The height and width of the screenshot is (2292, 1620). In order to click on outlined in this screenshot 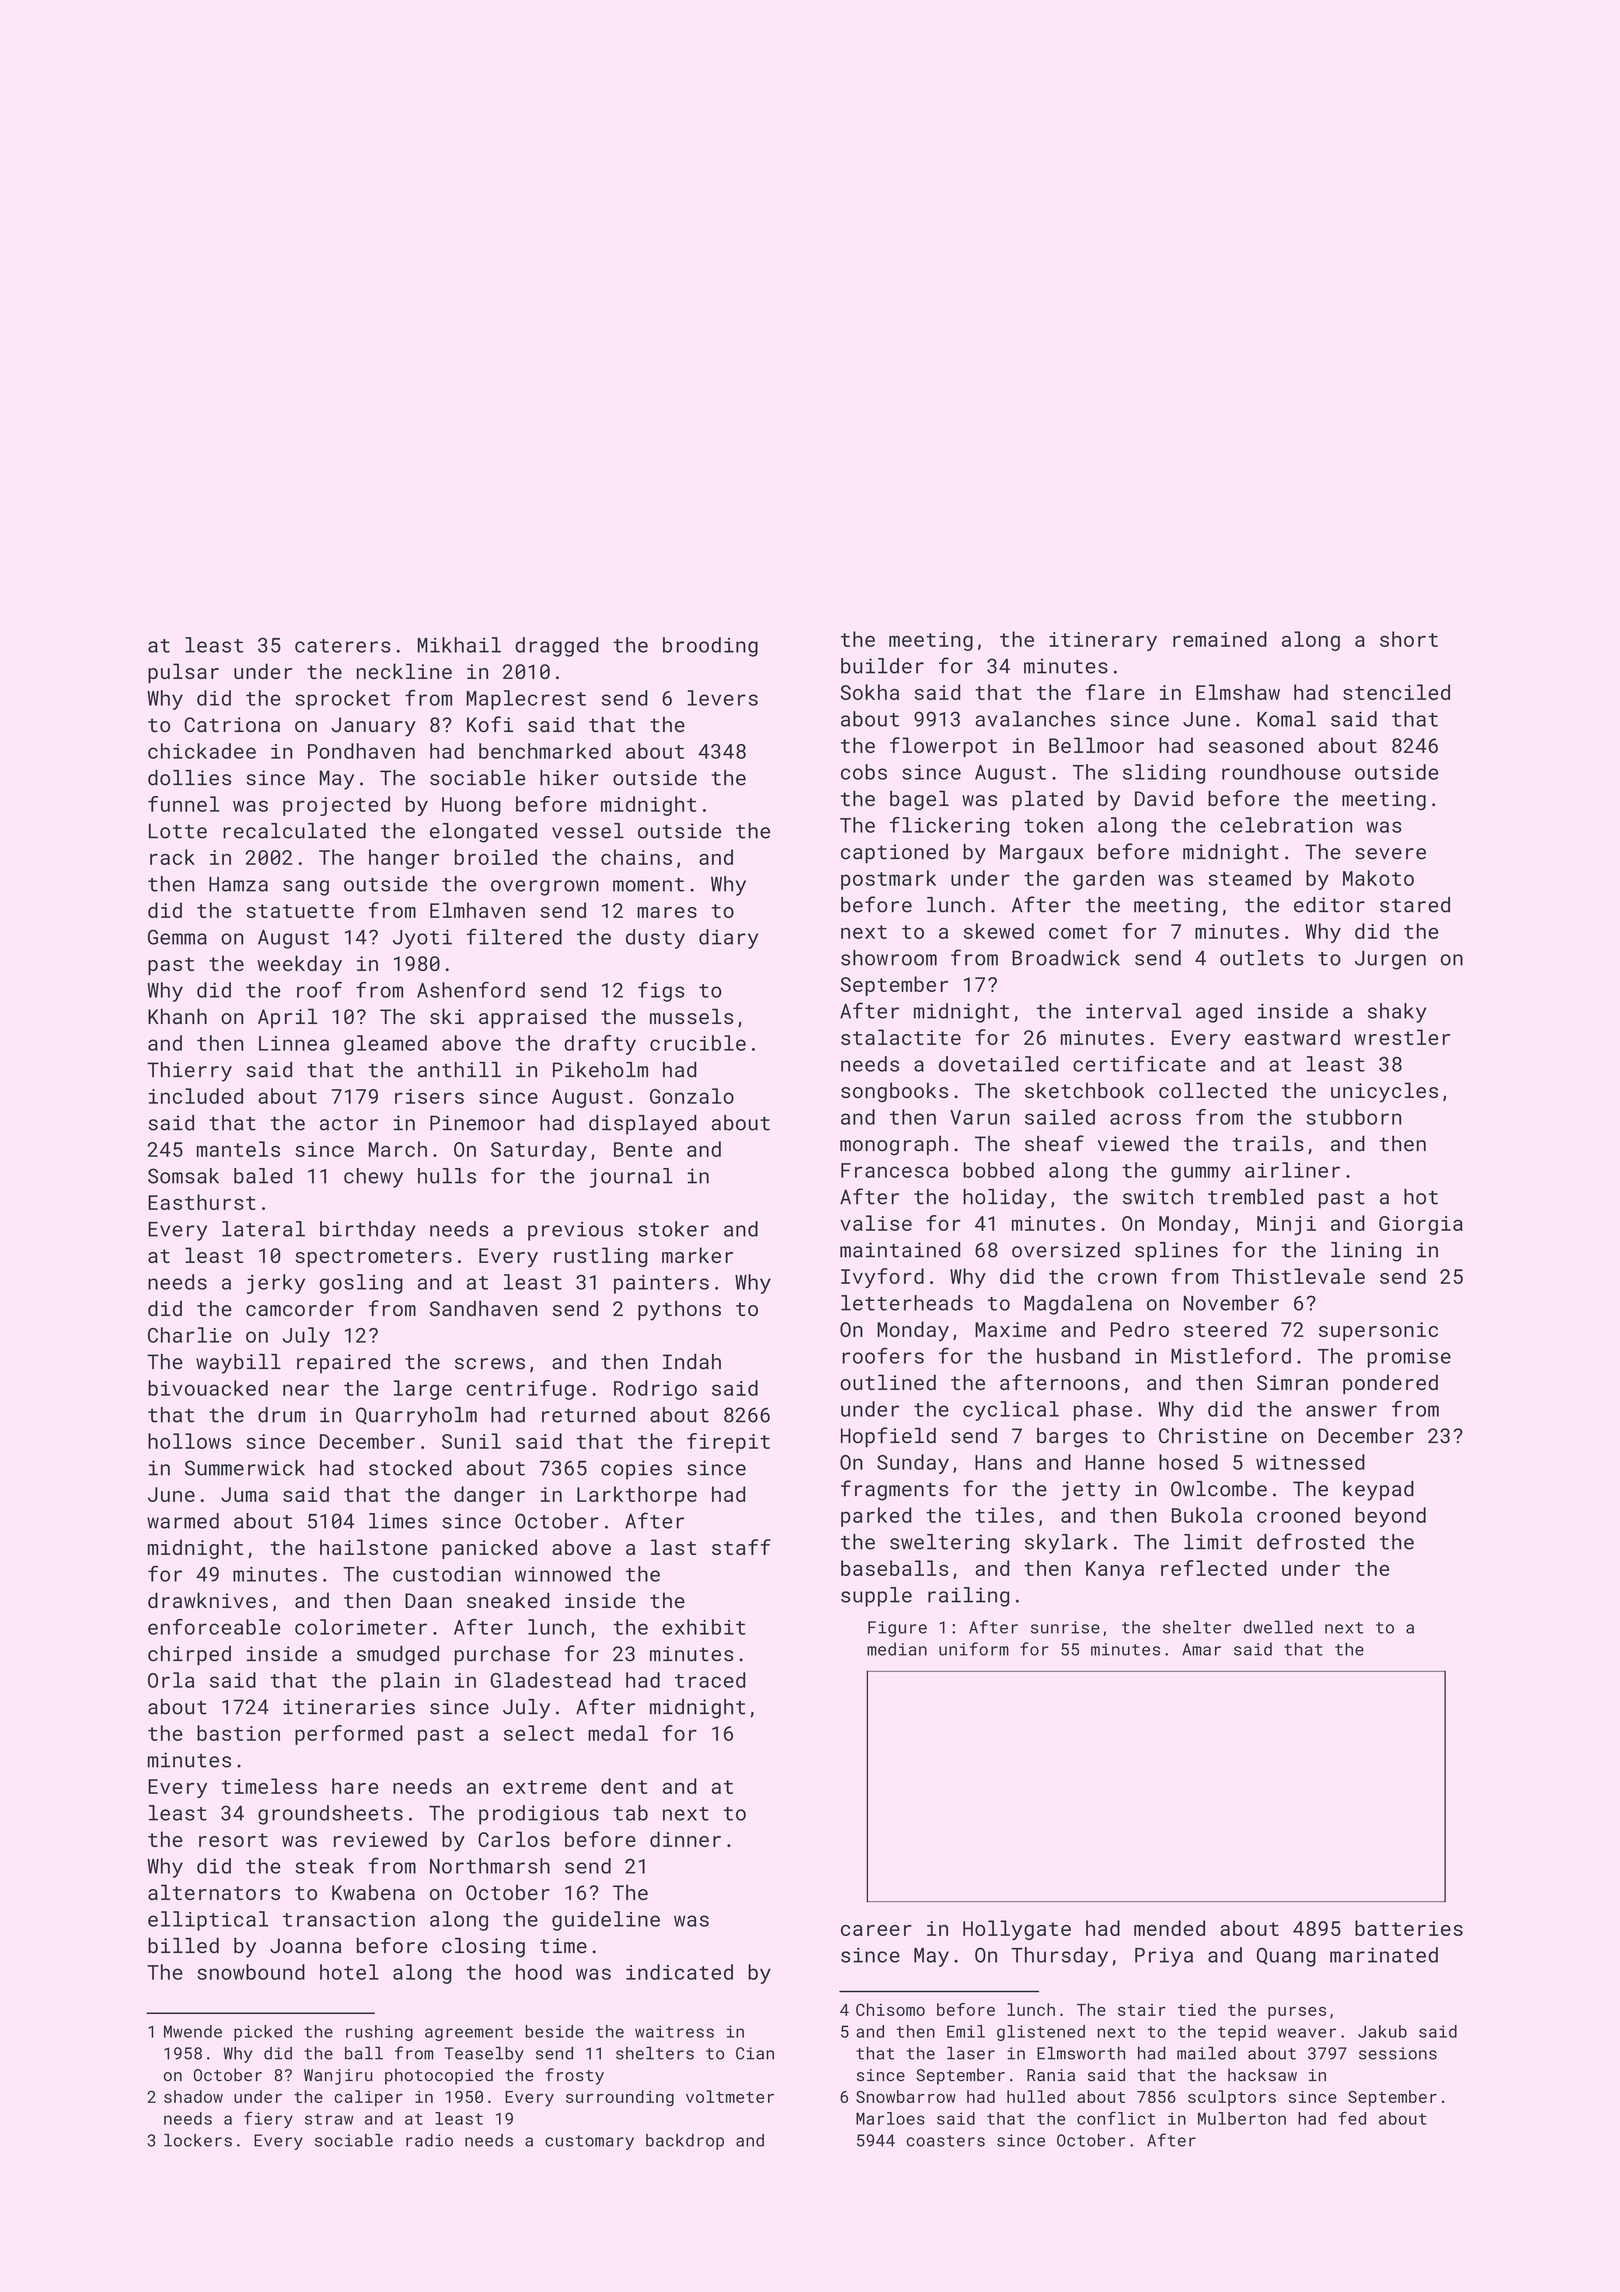, I will do `click(888, 1382)`.
